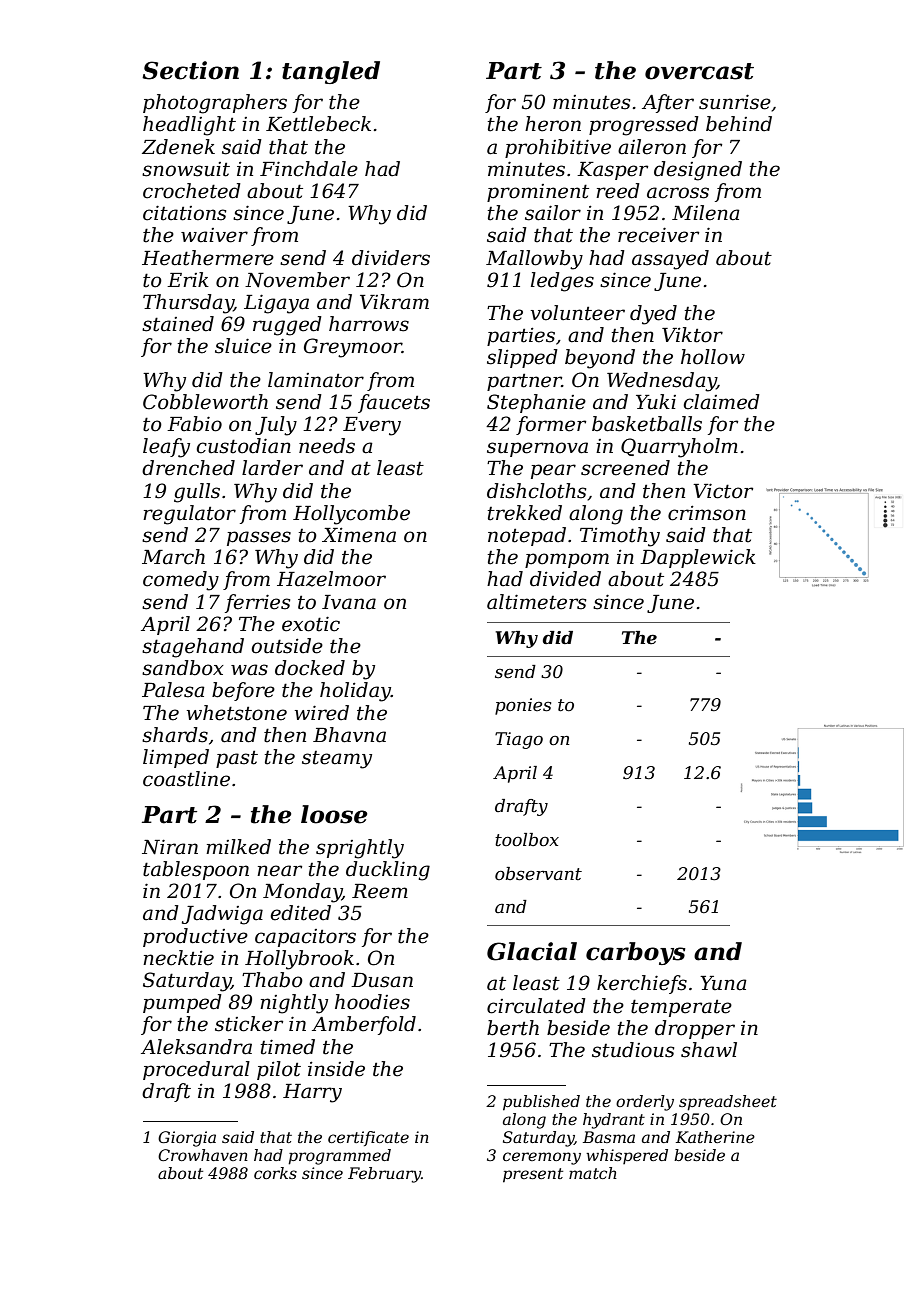 This screenshot has height=1314, width=924. What do you see at coordinates (178, 324) in the screenshot?
I see `stained` at bounding box center [178, 324].
